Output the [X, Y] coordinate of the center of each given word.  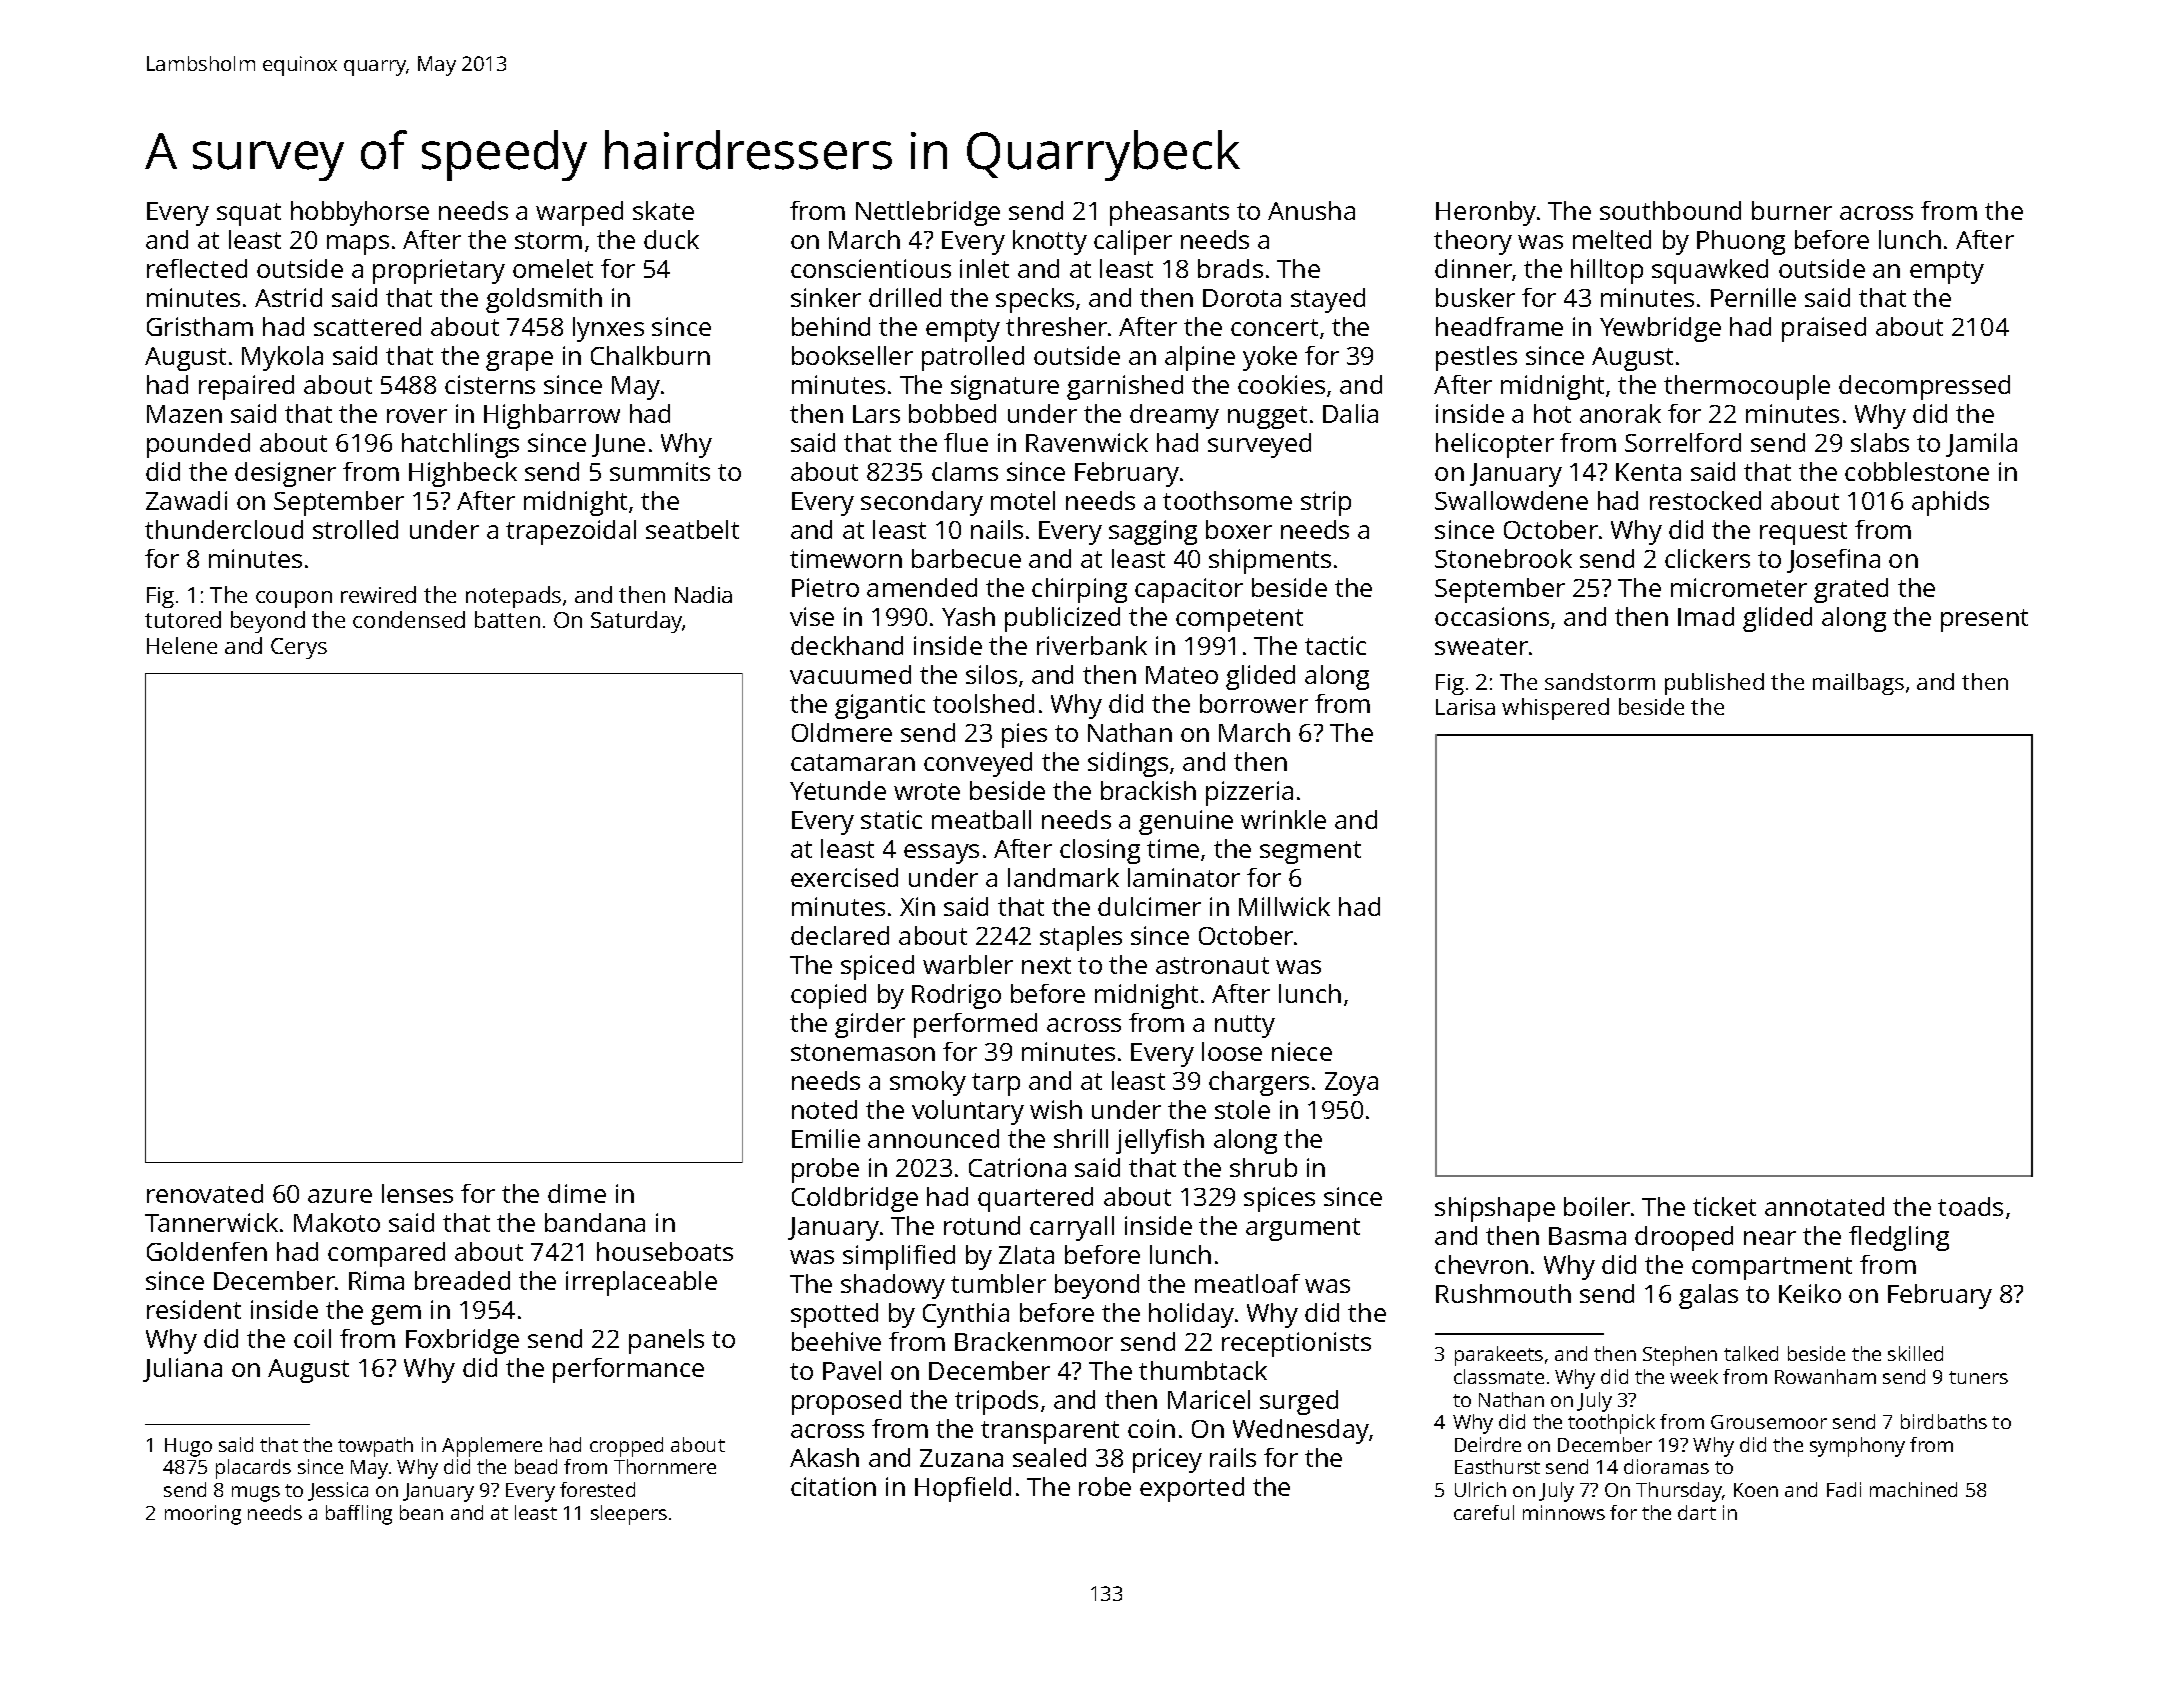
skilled [1915, 1353]
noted [824, 1109]
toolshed [983, 703]
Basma [1587, 1236]
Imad [1706, 616]
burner [1792, 210]
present [1984, 620]
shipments [1270, 561]
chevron [1481, 1264]
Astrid [288, 297]
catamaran [853, 762]
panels [666, 1341]
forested [597, 1489]
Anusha [1311, 210]
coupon [294, 599]
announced [933, 1138]
